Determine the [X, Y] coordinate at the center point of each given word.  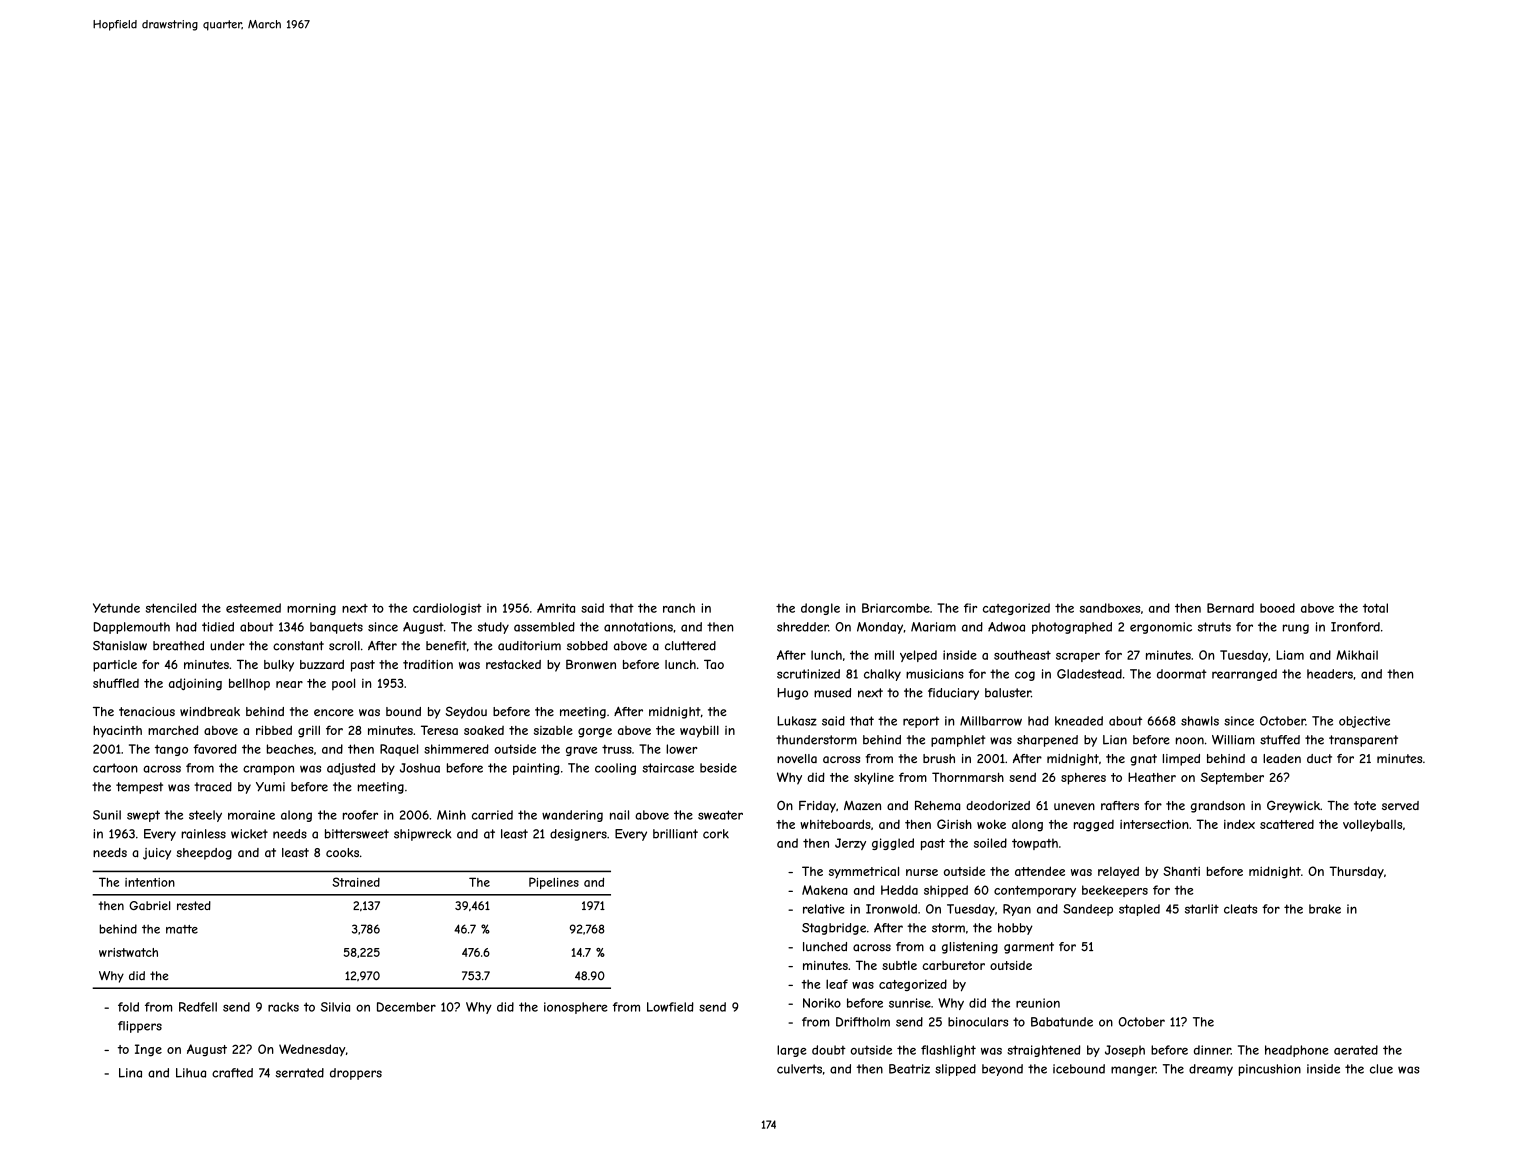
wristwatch [128, 952]
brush [939, 758]
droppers [356, 1074]
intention [150, 882]
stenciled [171, 608]
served [1400, 805]
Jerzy [850, 844]
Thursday [1357, 872]
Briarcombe [896, 608]
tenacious [147, 711]
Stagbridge [834, 929]
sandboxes [1110, 608]
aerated [1356, 1050]
